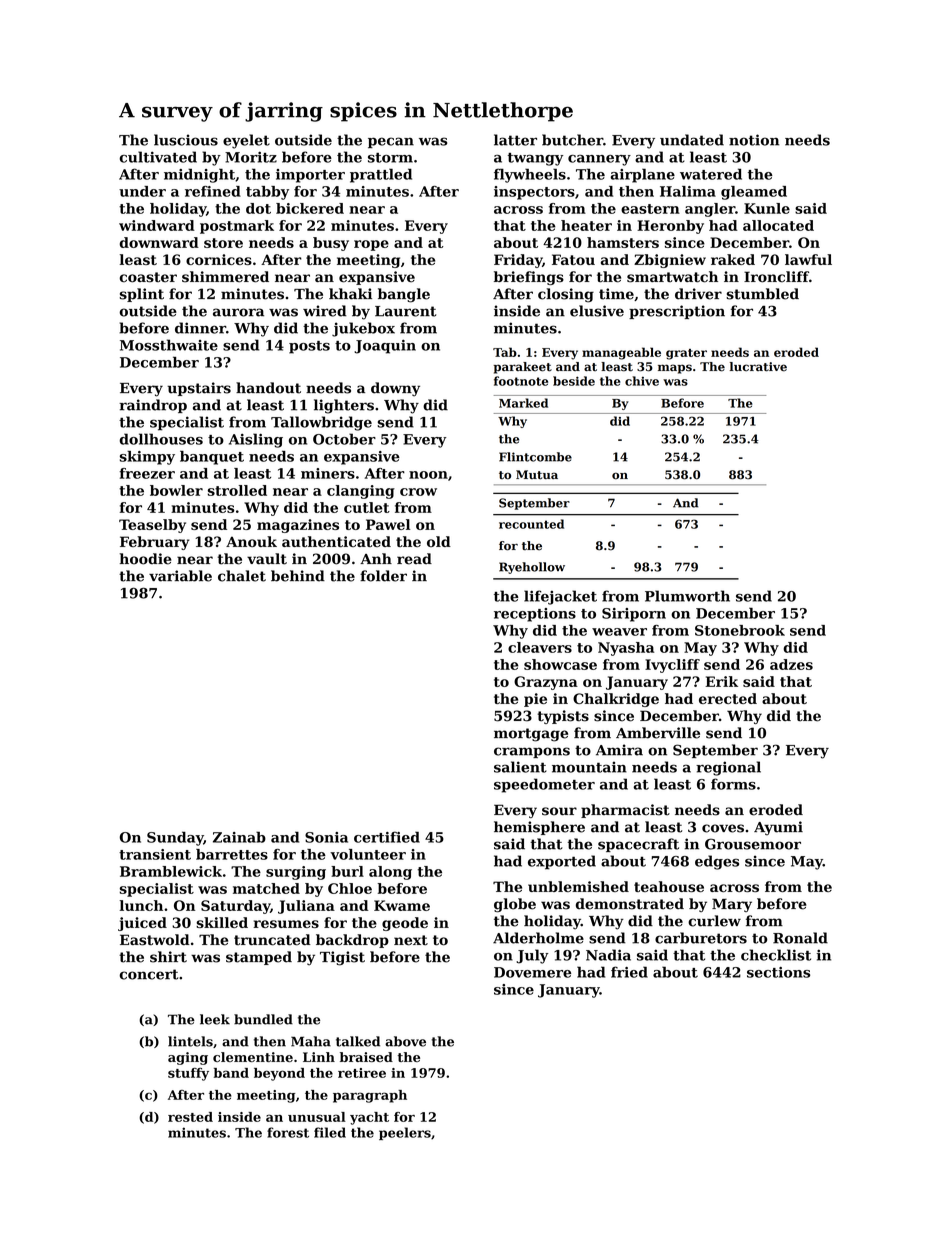 The image size is (952, 1233). Describe the element at coordinates (630, 904) in the image. I see `demonstrated` at that location.
